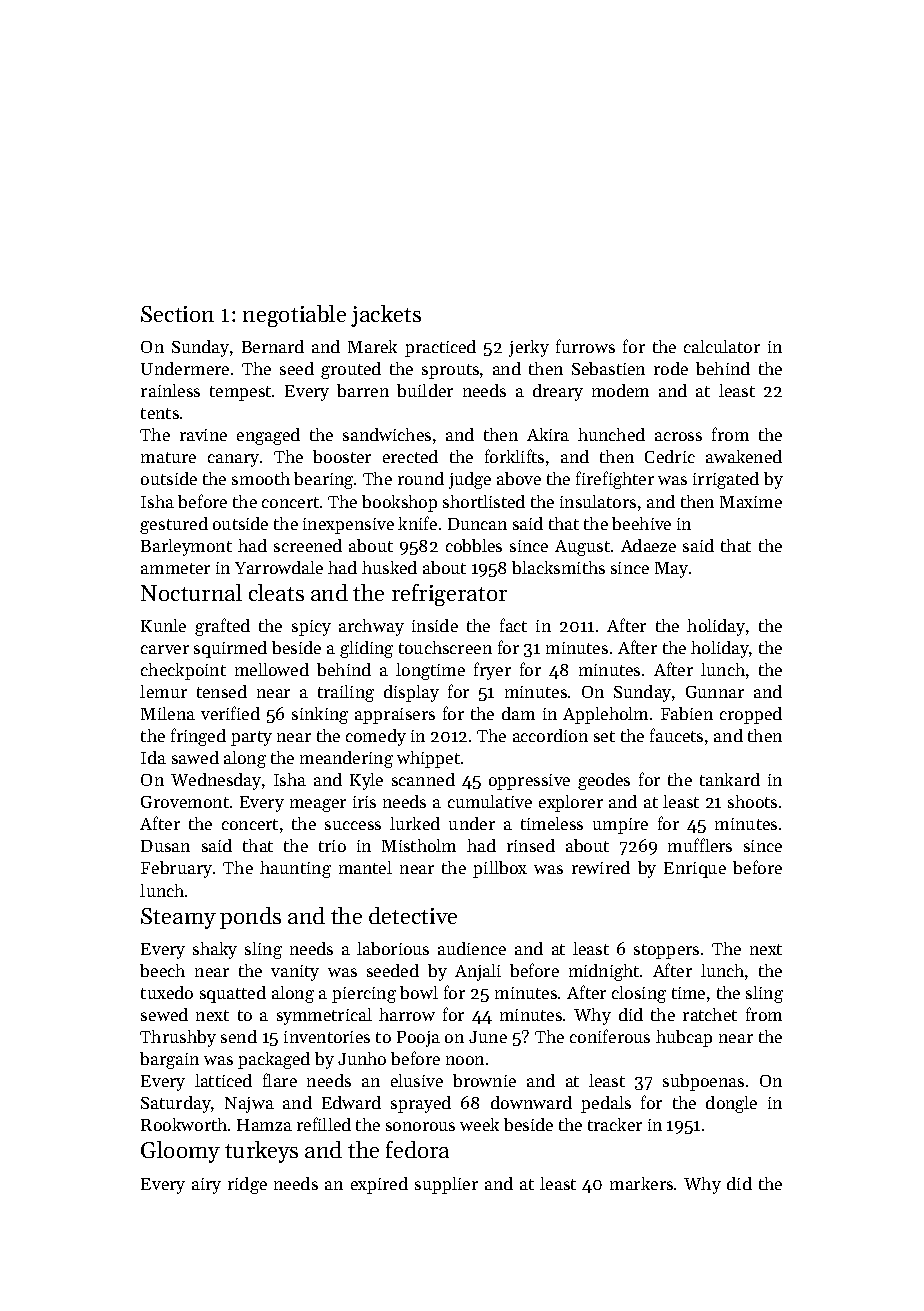  Describe the element at coordinates (195, 757) in the image. I see `sawed` at that location.
